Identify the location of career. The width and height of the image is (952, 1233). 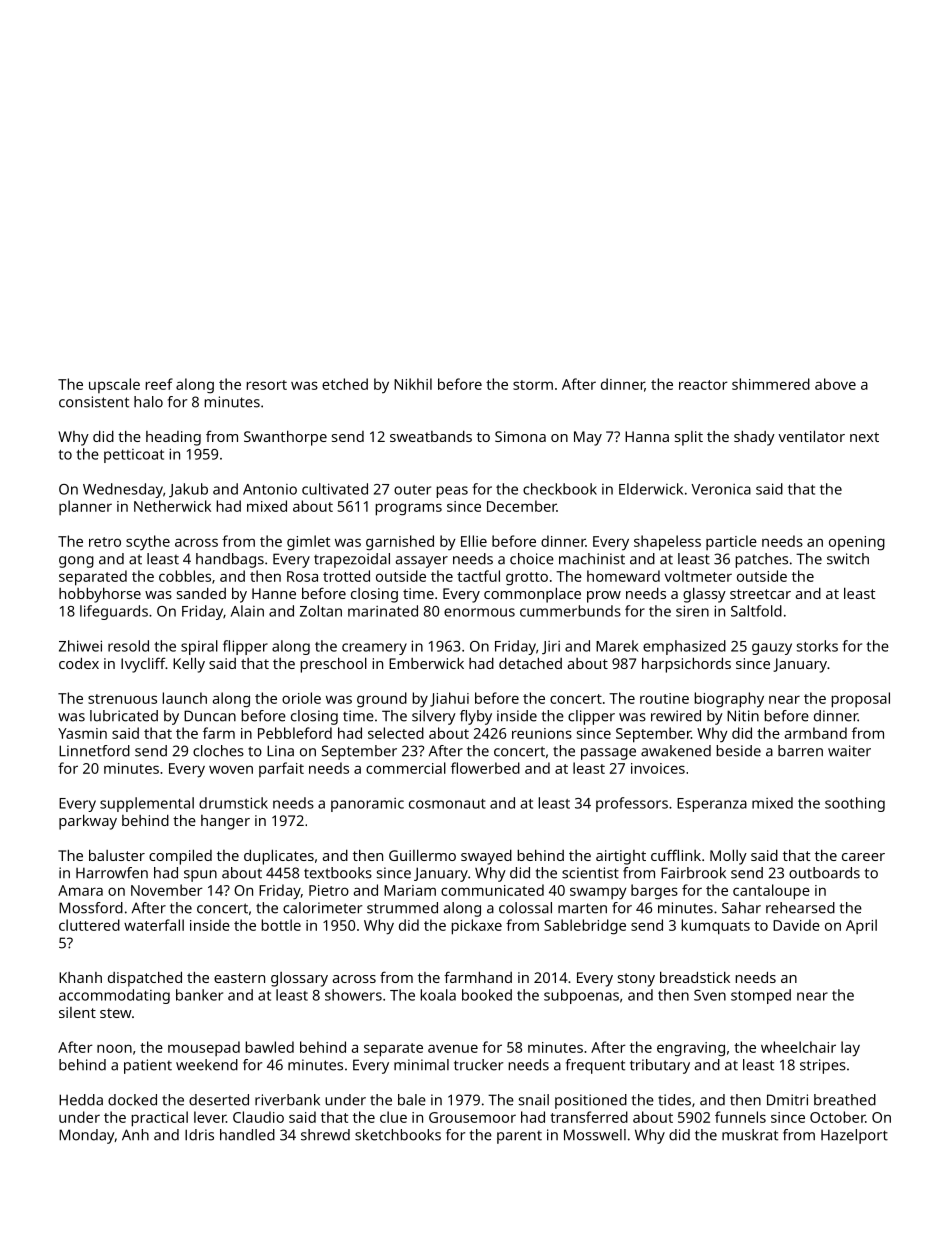
(863, 857).
